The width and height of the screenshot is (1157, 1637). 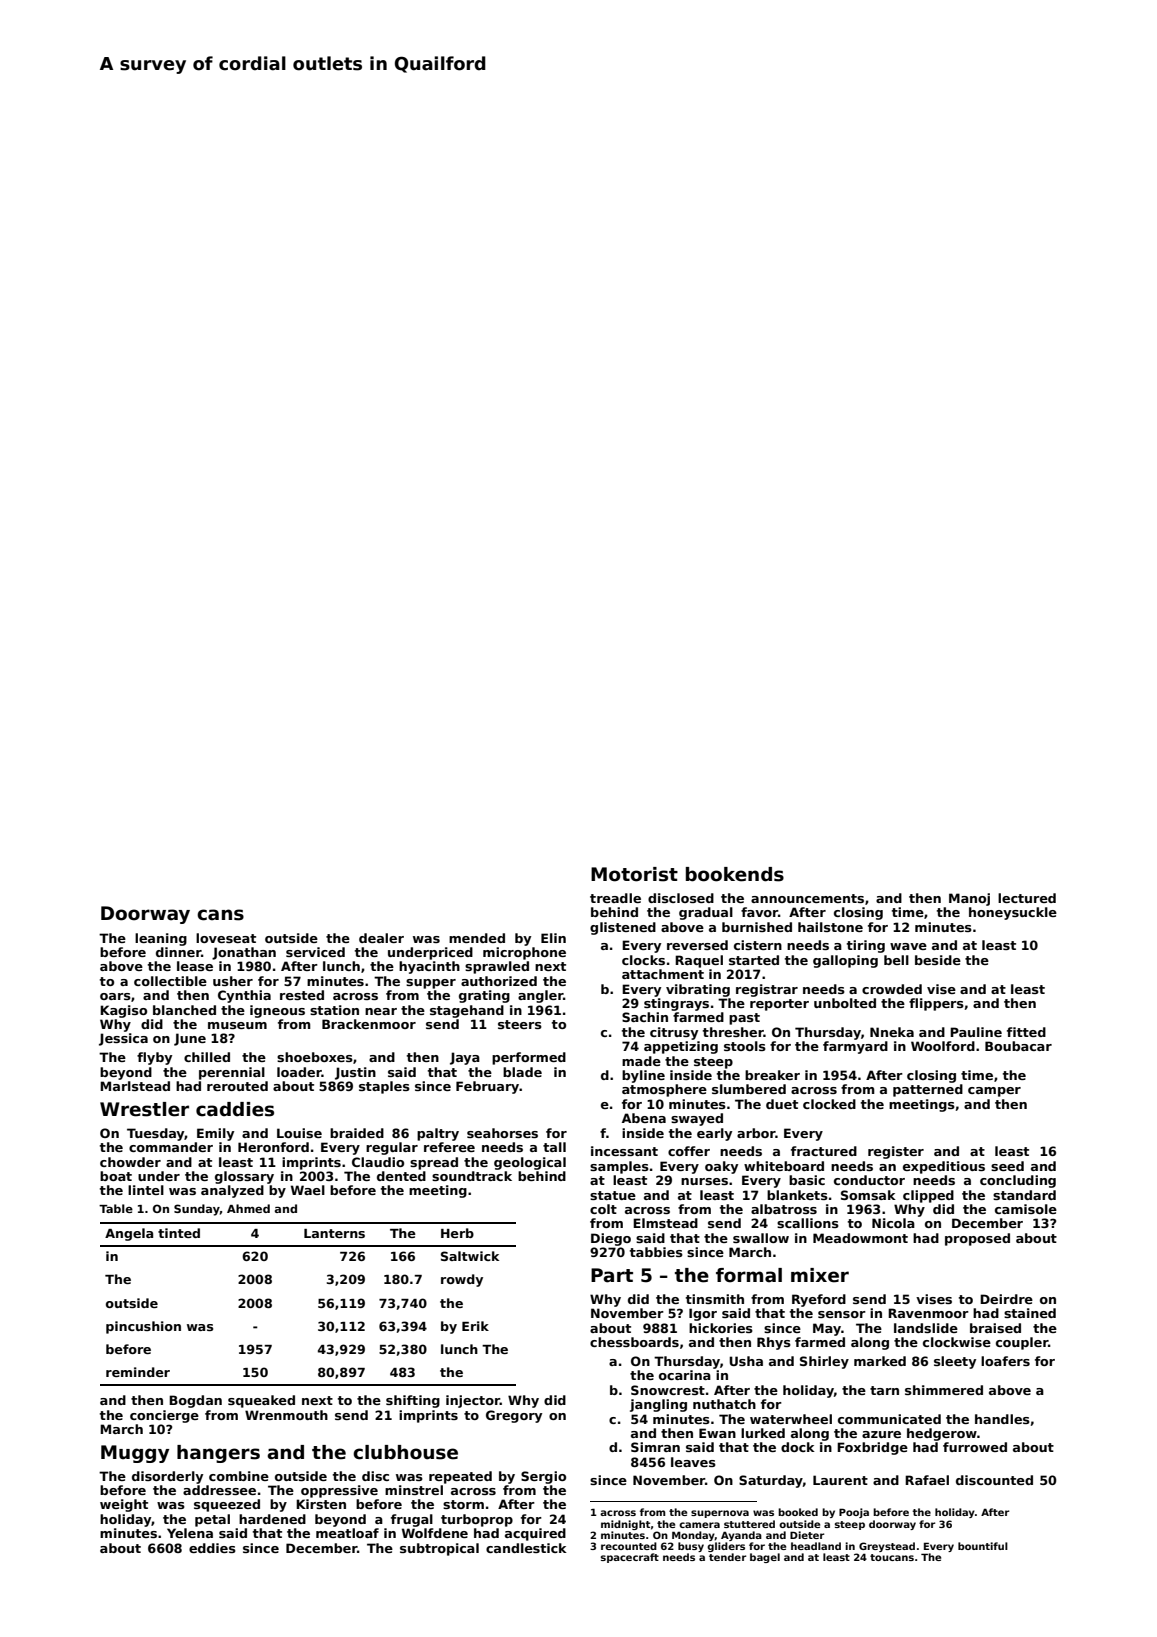 I want to click on camper, so click(x=994, y=1092).
